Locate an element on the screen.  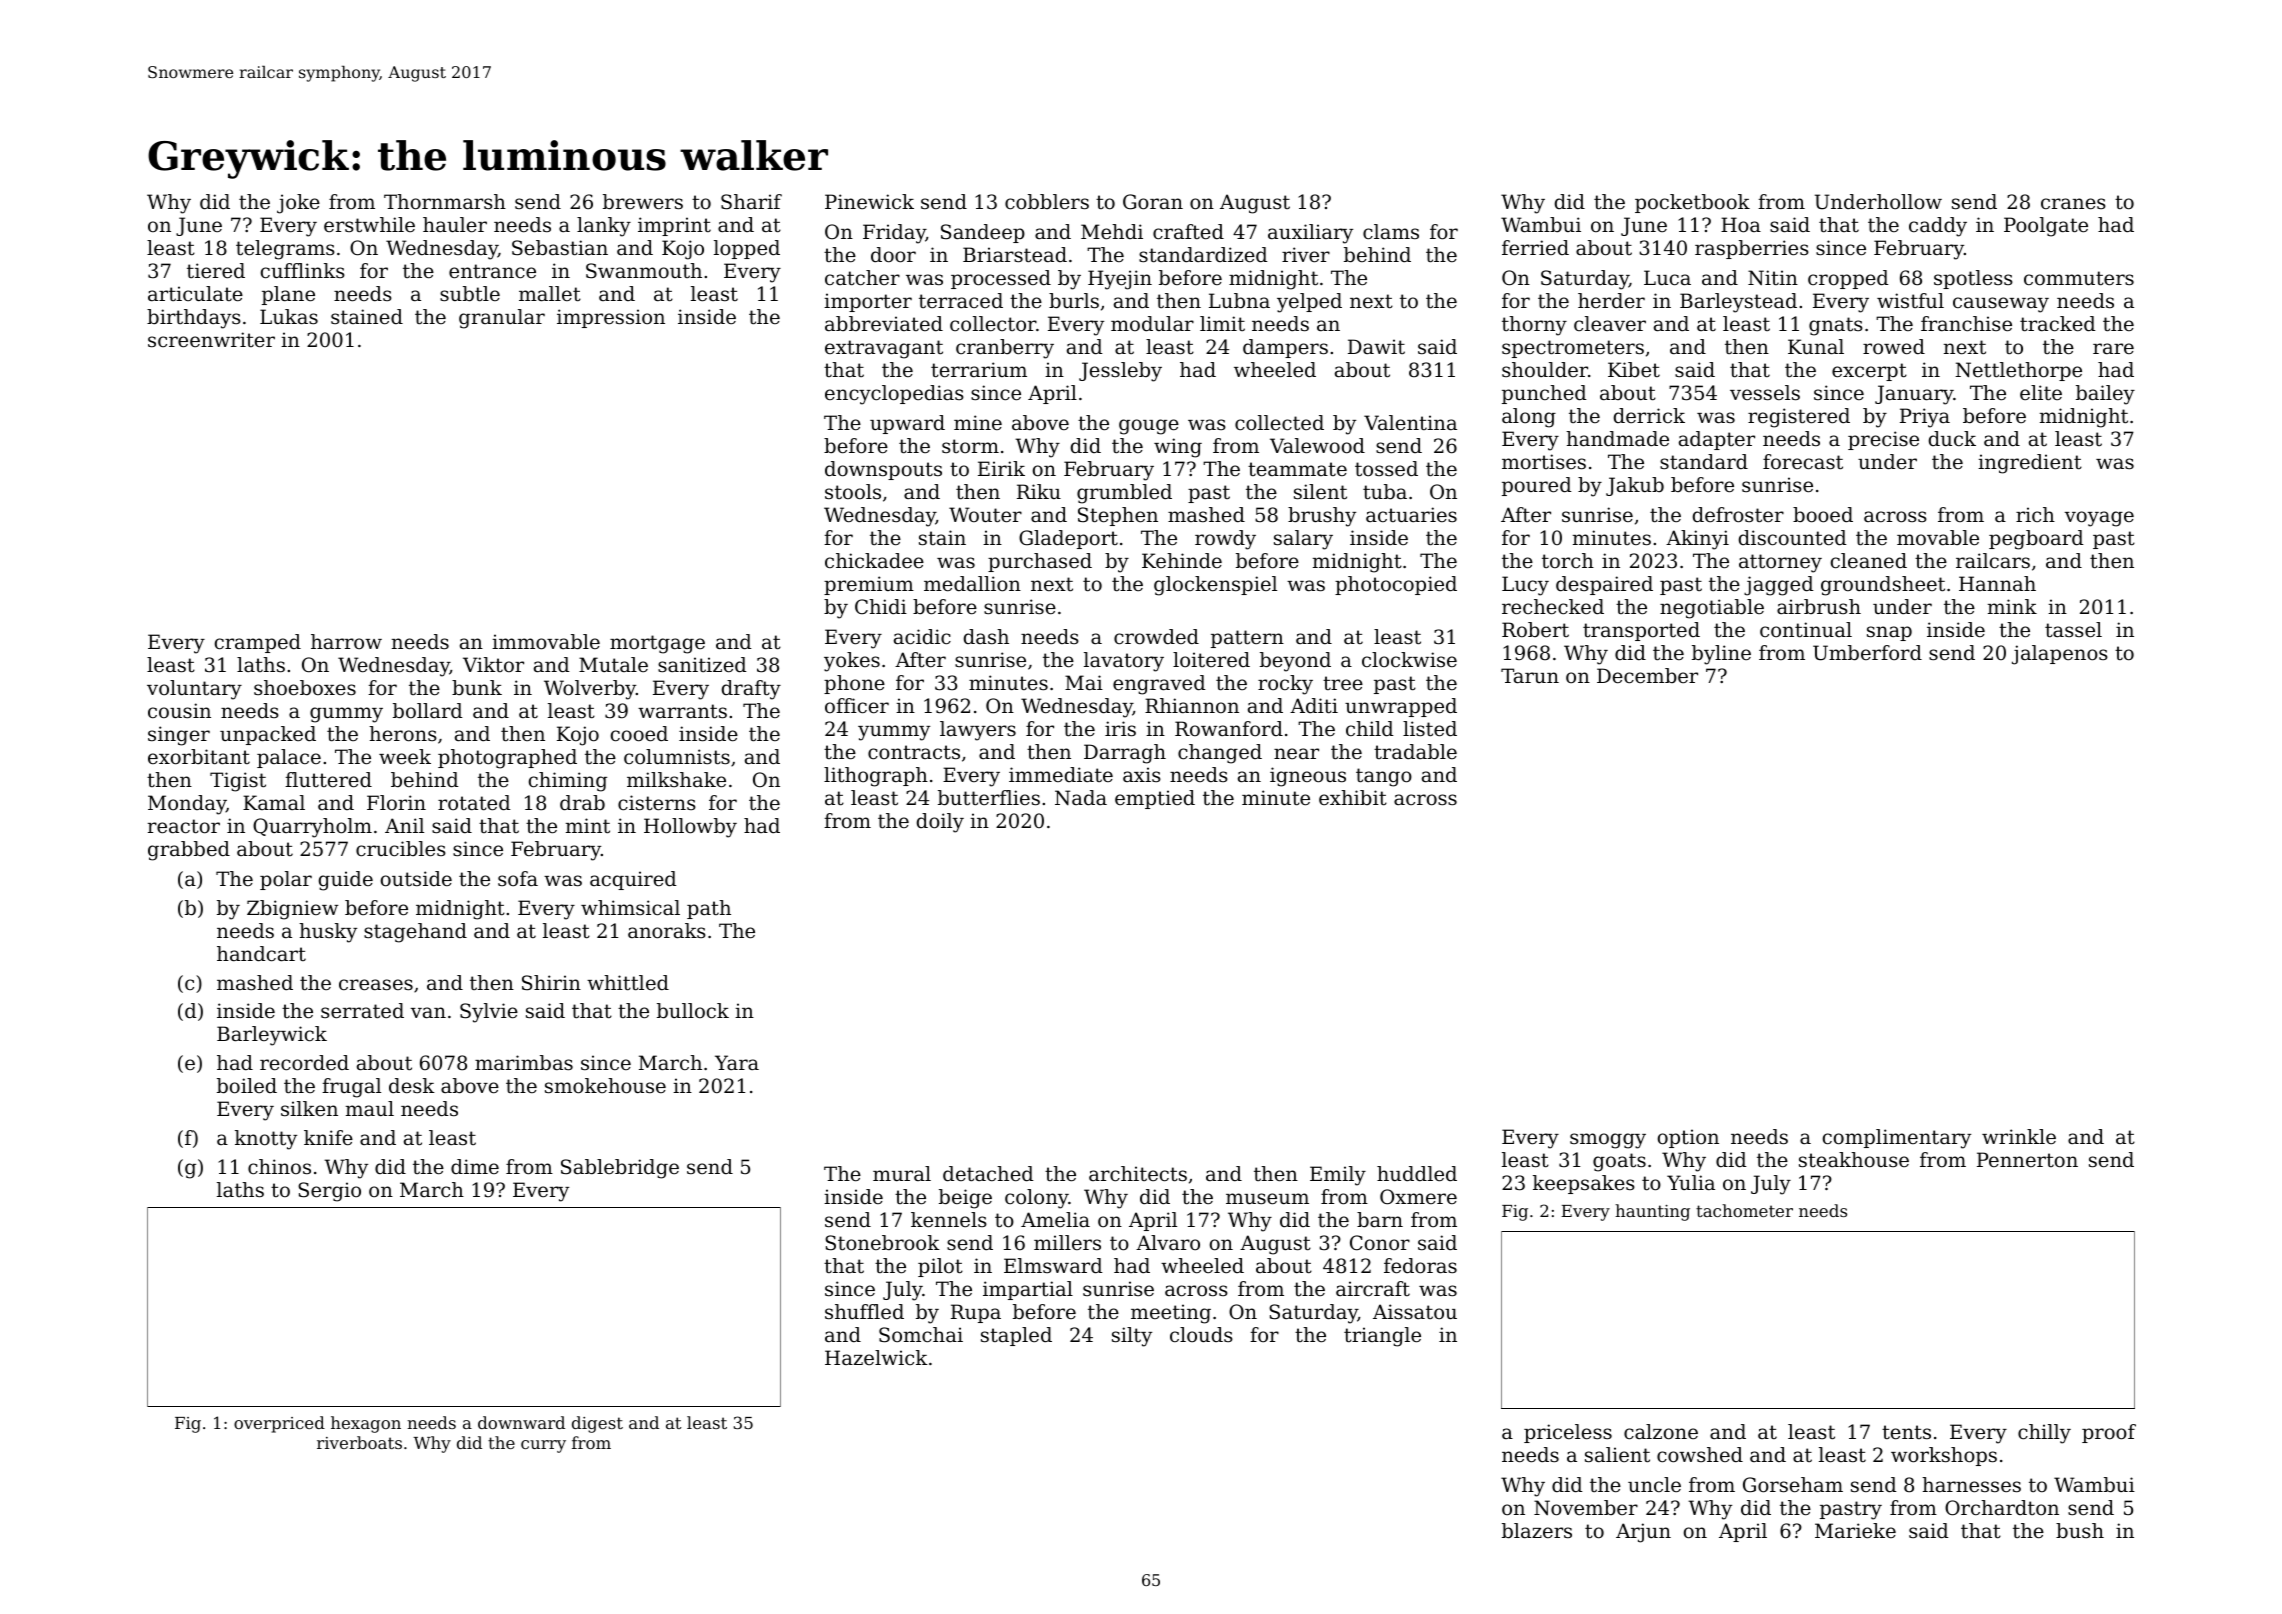
pocketbook is located at coordinates (1692, 203).
